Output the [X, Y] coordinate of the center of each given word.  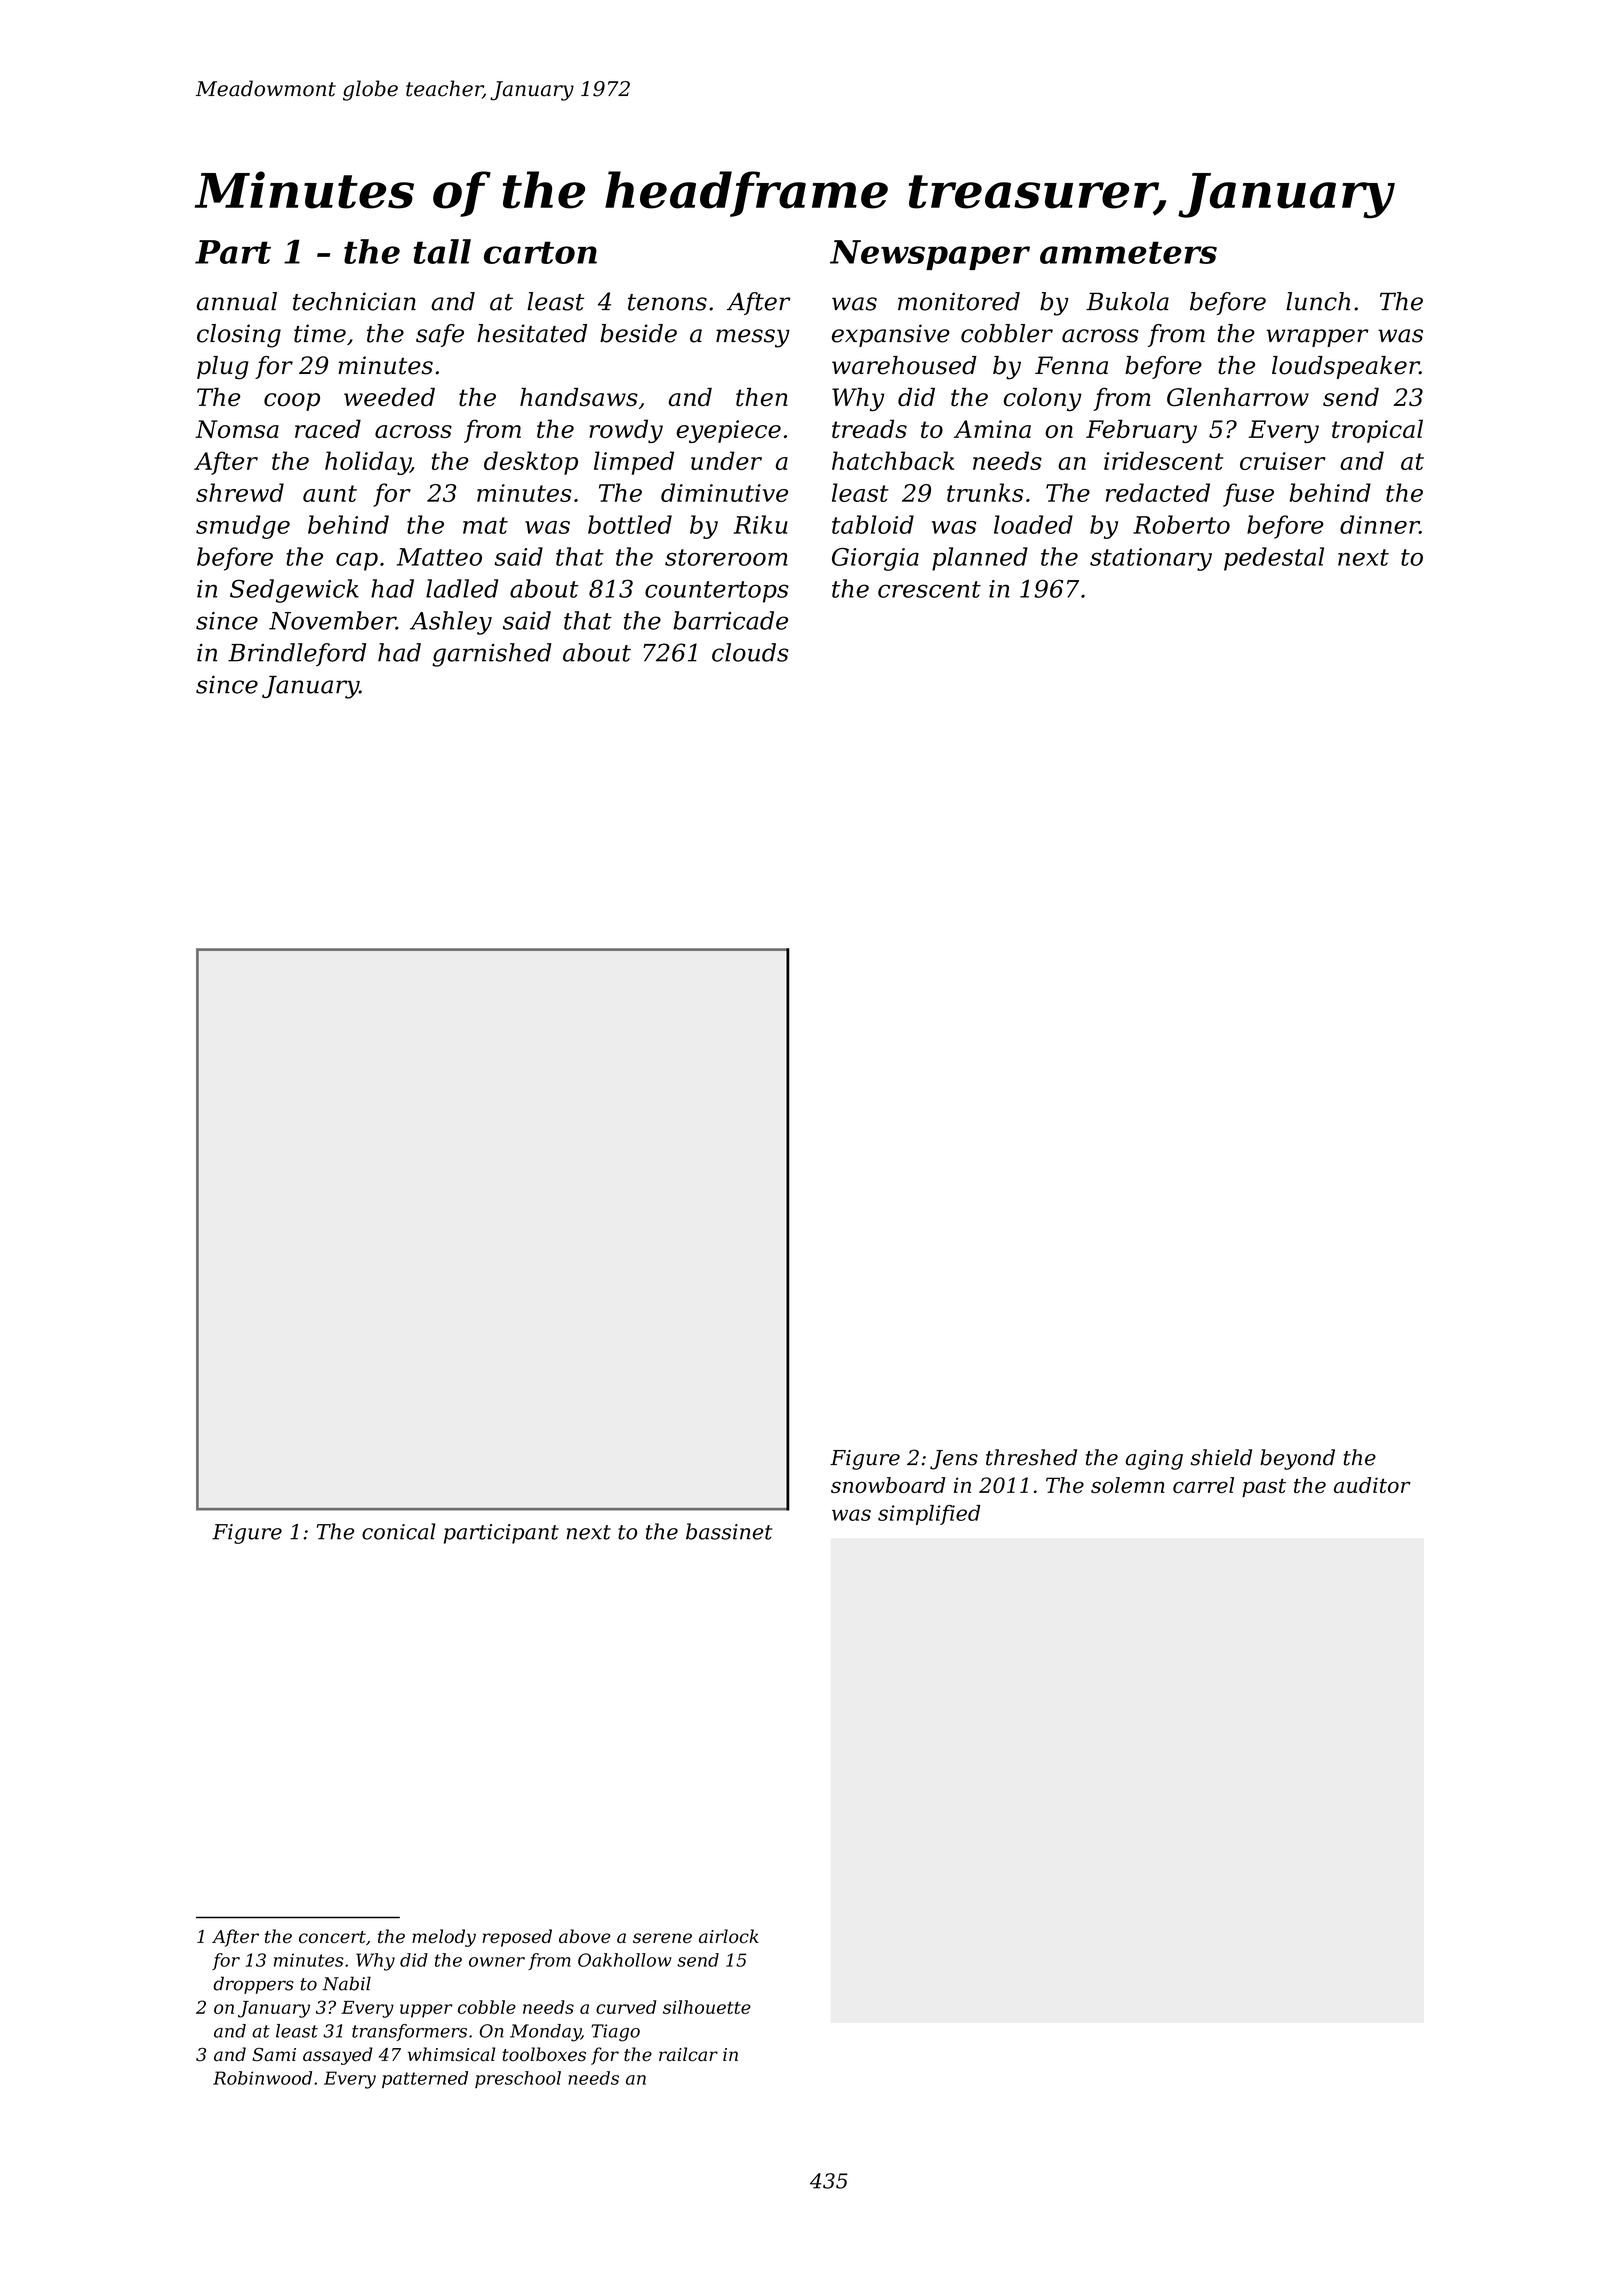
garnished [492, 655]
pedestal [1274, 559]
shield [1221, 1457]
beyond [1297, 1459]
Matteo [439, 557]
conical [398, 1531]
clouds [750, 652]
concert [332, 1937]
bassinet [729, 1531]
